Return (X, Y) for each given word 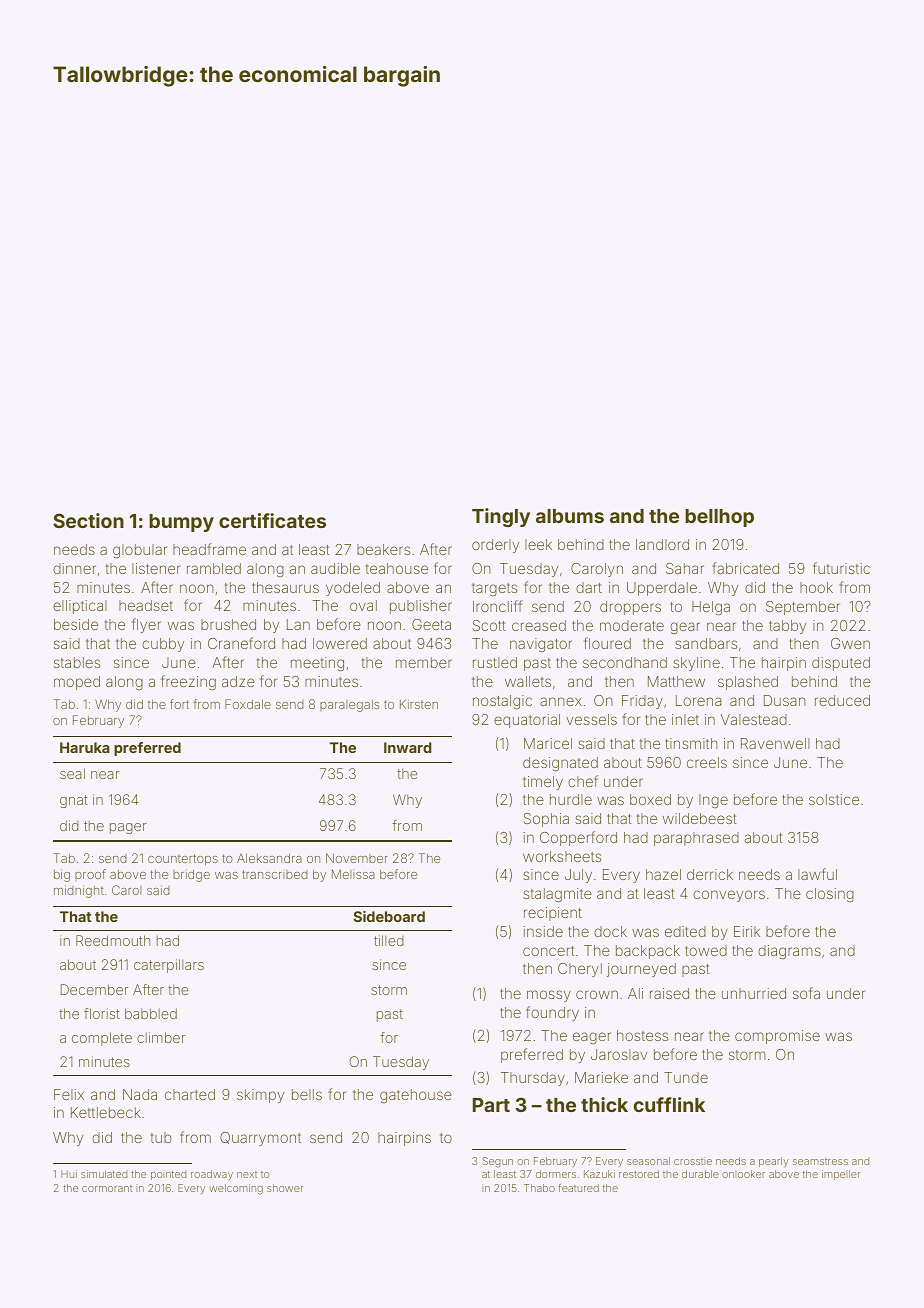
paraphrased (696, 839)
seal (72, 773)
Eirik (747, 931)
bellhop (719, 518)
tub (161, 1137)
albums (570, 516)
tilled (389, 940)
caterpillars (169, 966)
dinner (74, 568)
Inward (408, 747)
